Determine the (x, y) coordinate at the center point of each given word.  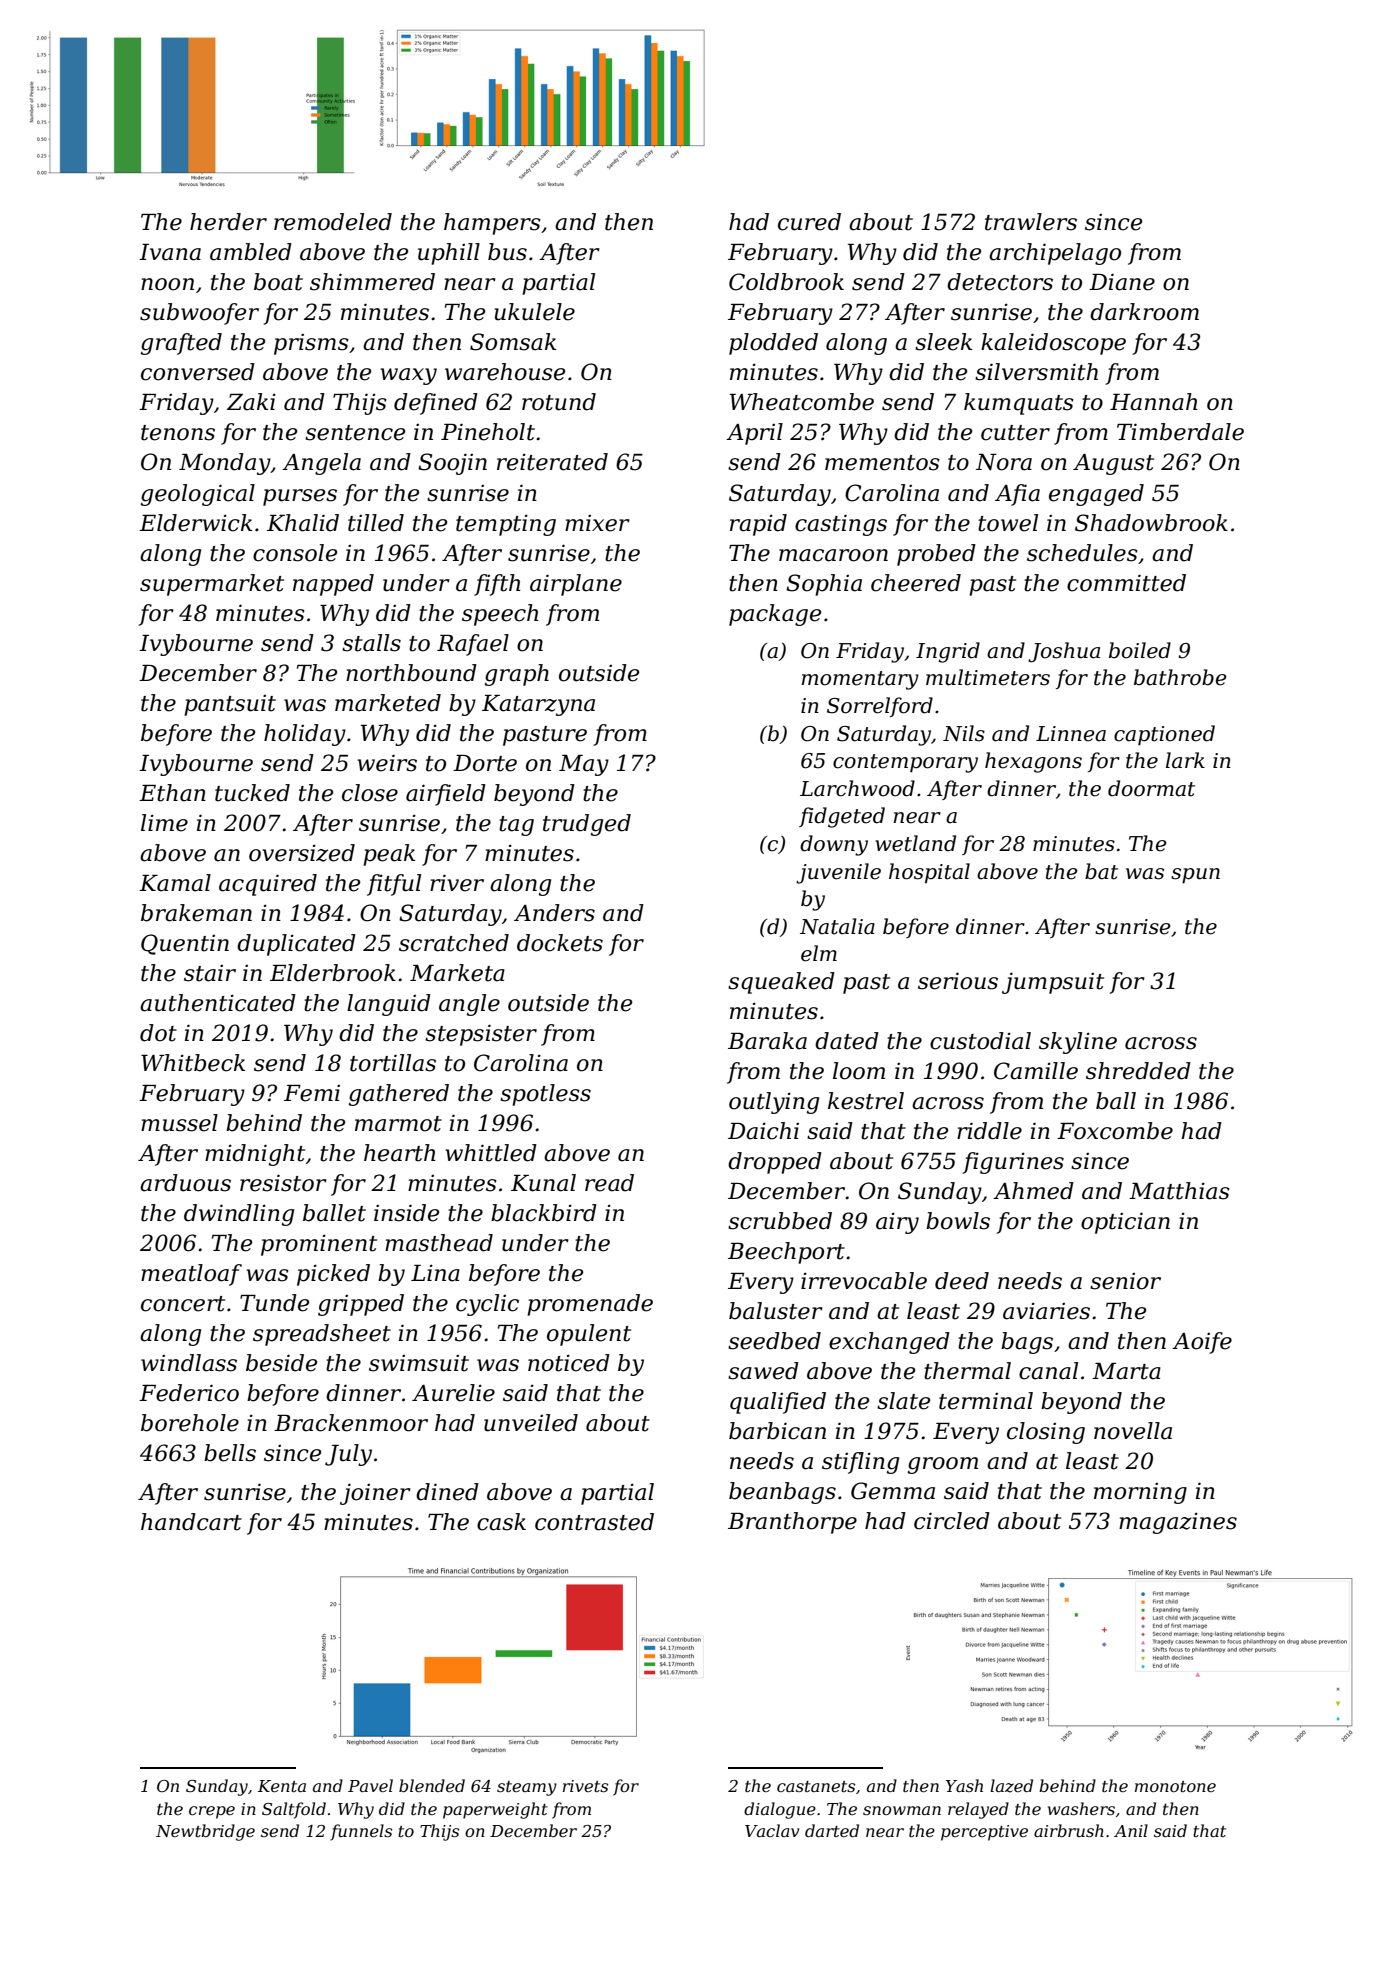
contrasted (594, 1522)
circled (952, 1521)
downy (834, 845)
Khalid (303, 523)
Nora (1004, 462)
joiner (375, 1494)
